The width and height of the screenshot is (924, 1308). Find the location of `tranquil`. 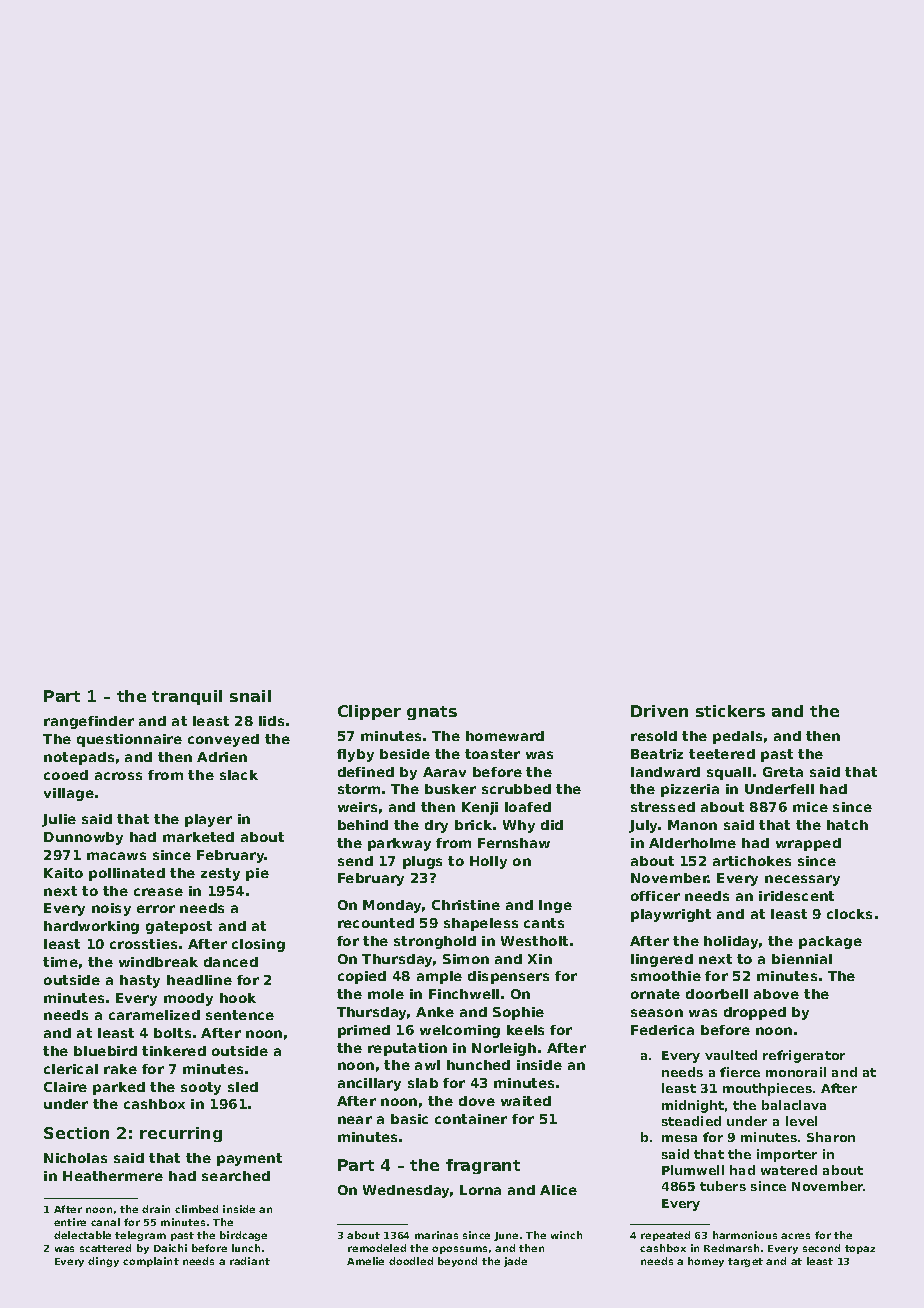

tranquil is located at coordinates (187, 697).
